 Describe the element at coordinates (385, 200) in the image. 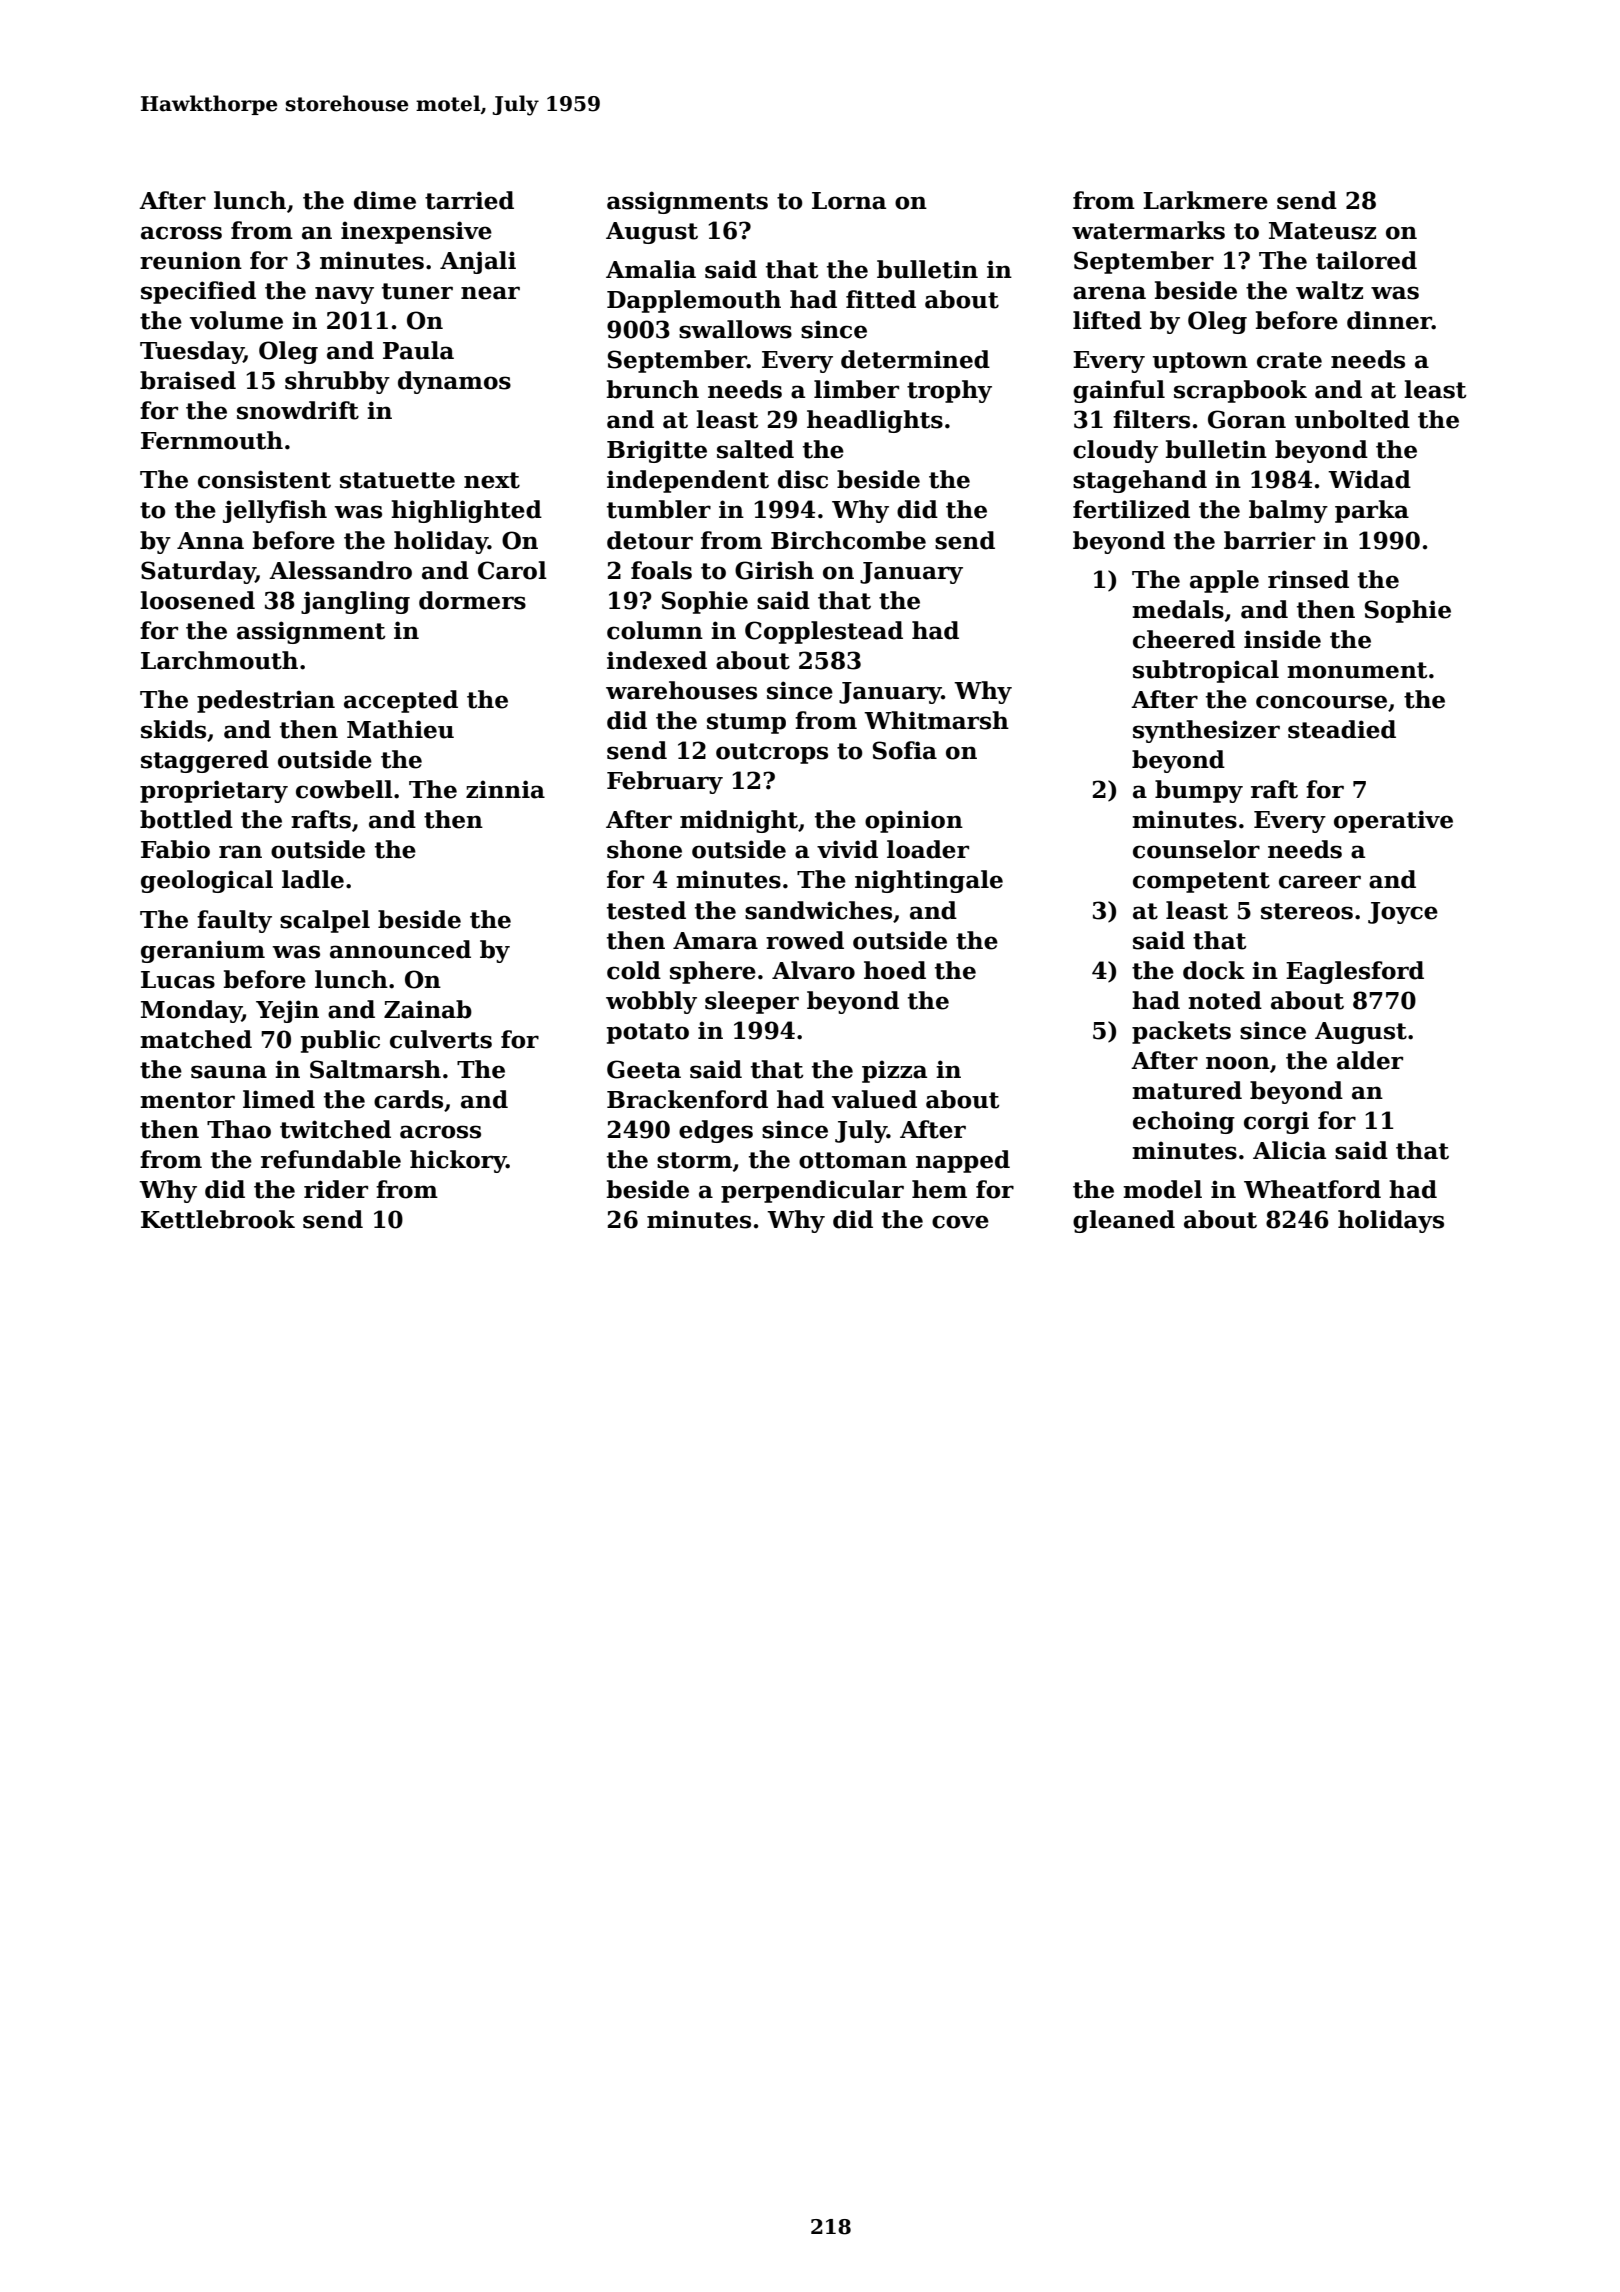

I see `dime` at that location.
